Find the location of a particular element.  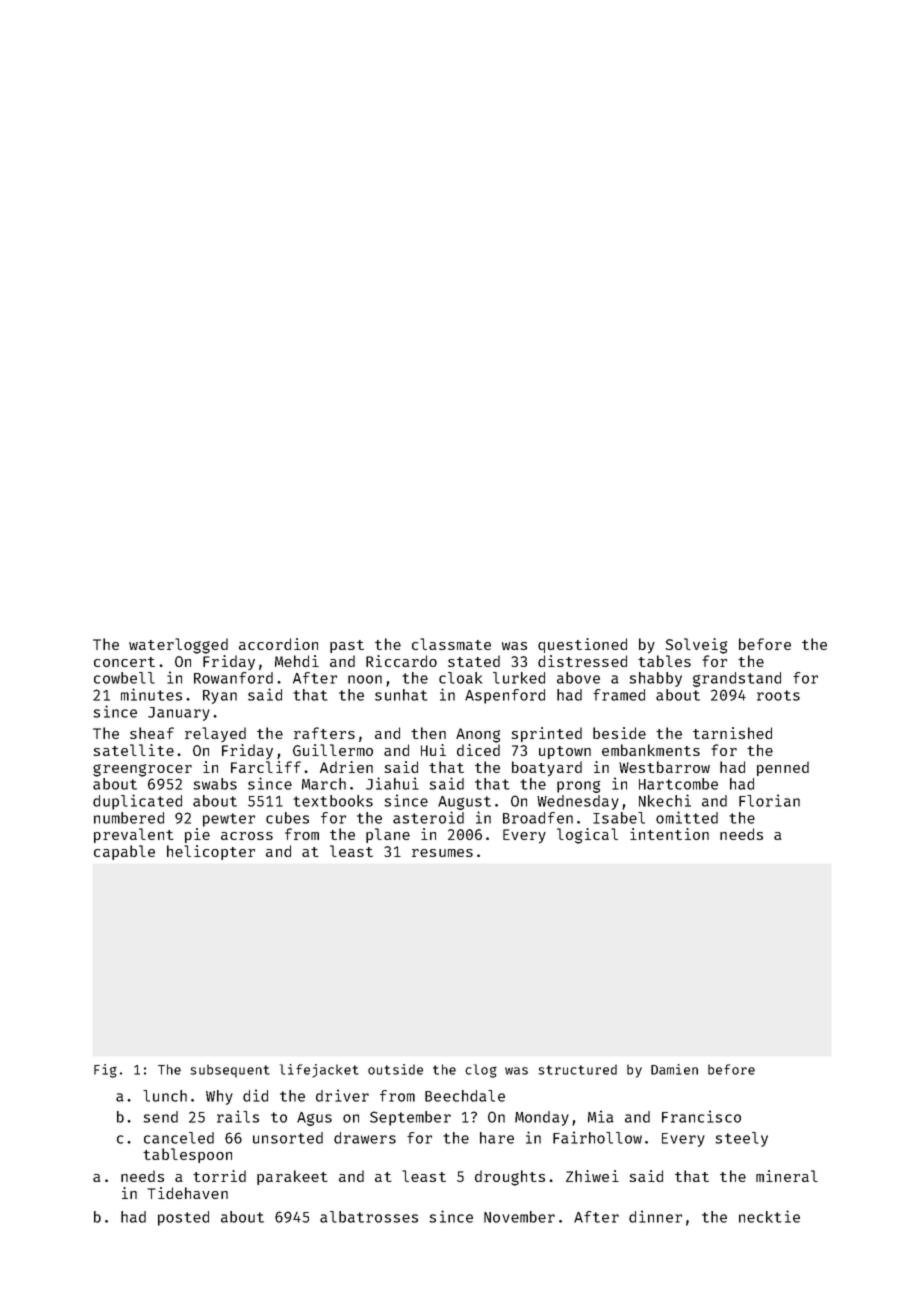

Fig is located at coordinates (105, 1071).
